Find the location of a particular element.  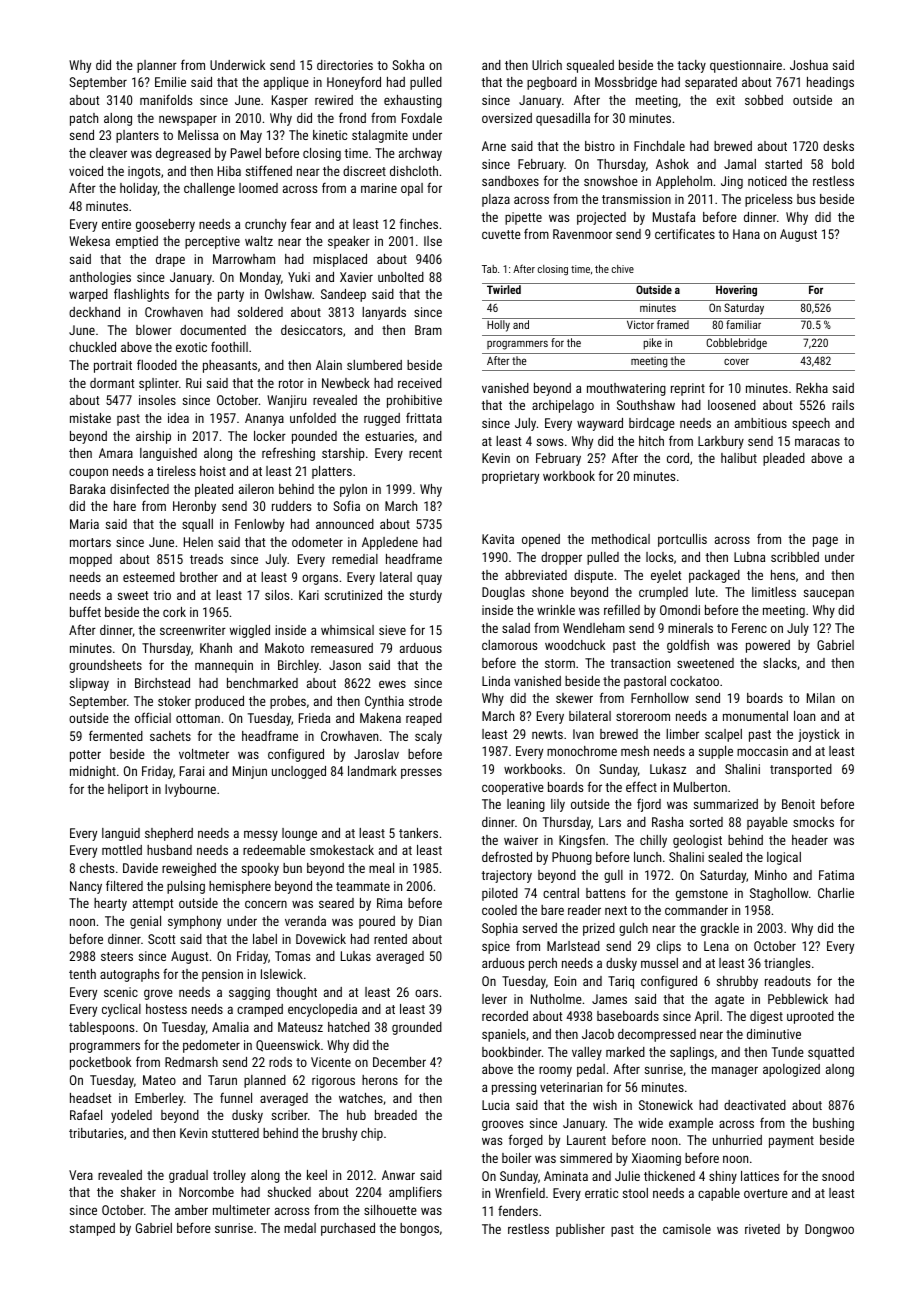

bongos is located at coordinates (419, 1229).
